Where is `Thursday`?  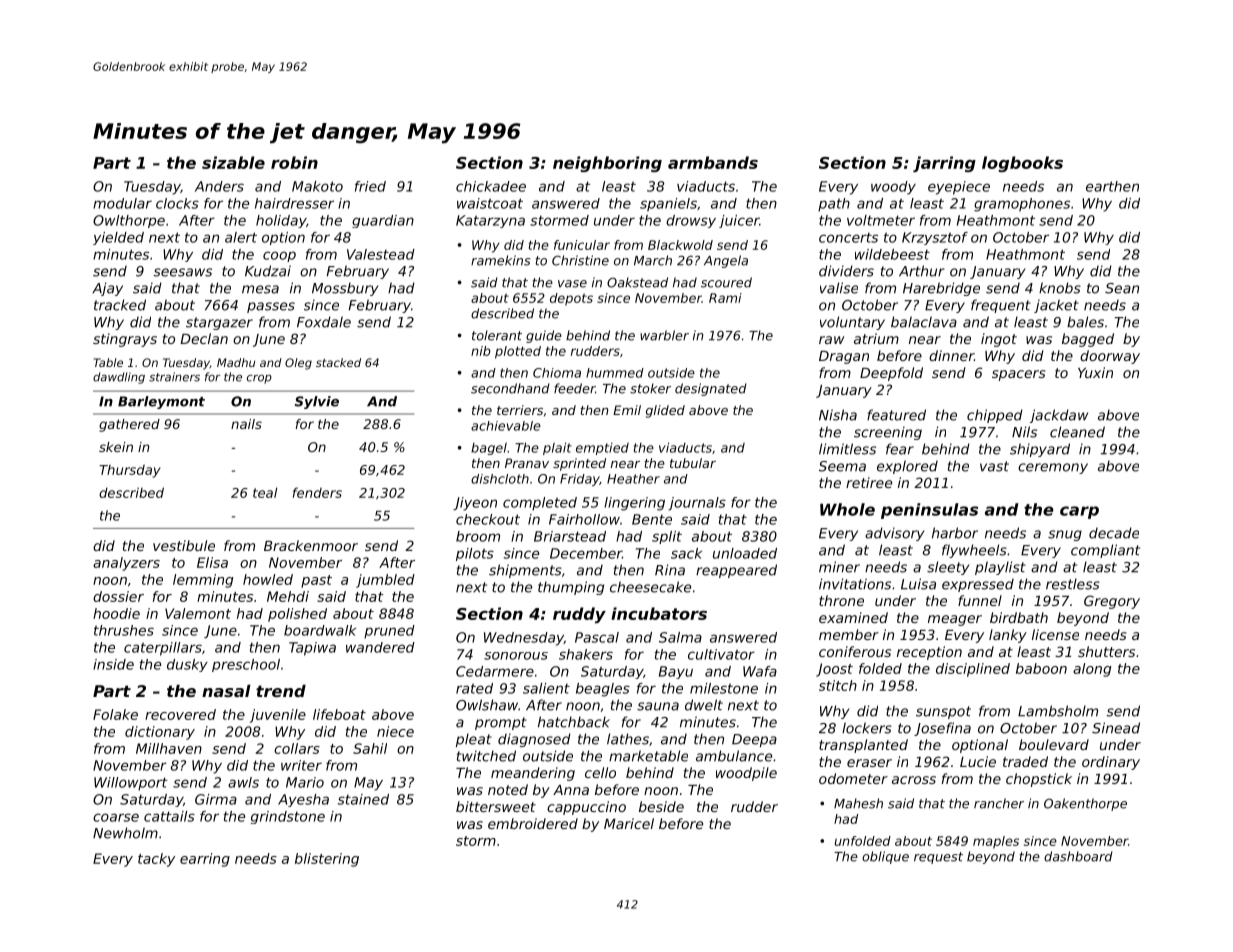
Thursday is located at coordinates (130, 471).
